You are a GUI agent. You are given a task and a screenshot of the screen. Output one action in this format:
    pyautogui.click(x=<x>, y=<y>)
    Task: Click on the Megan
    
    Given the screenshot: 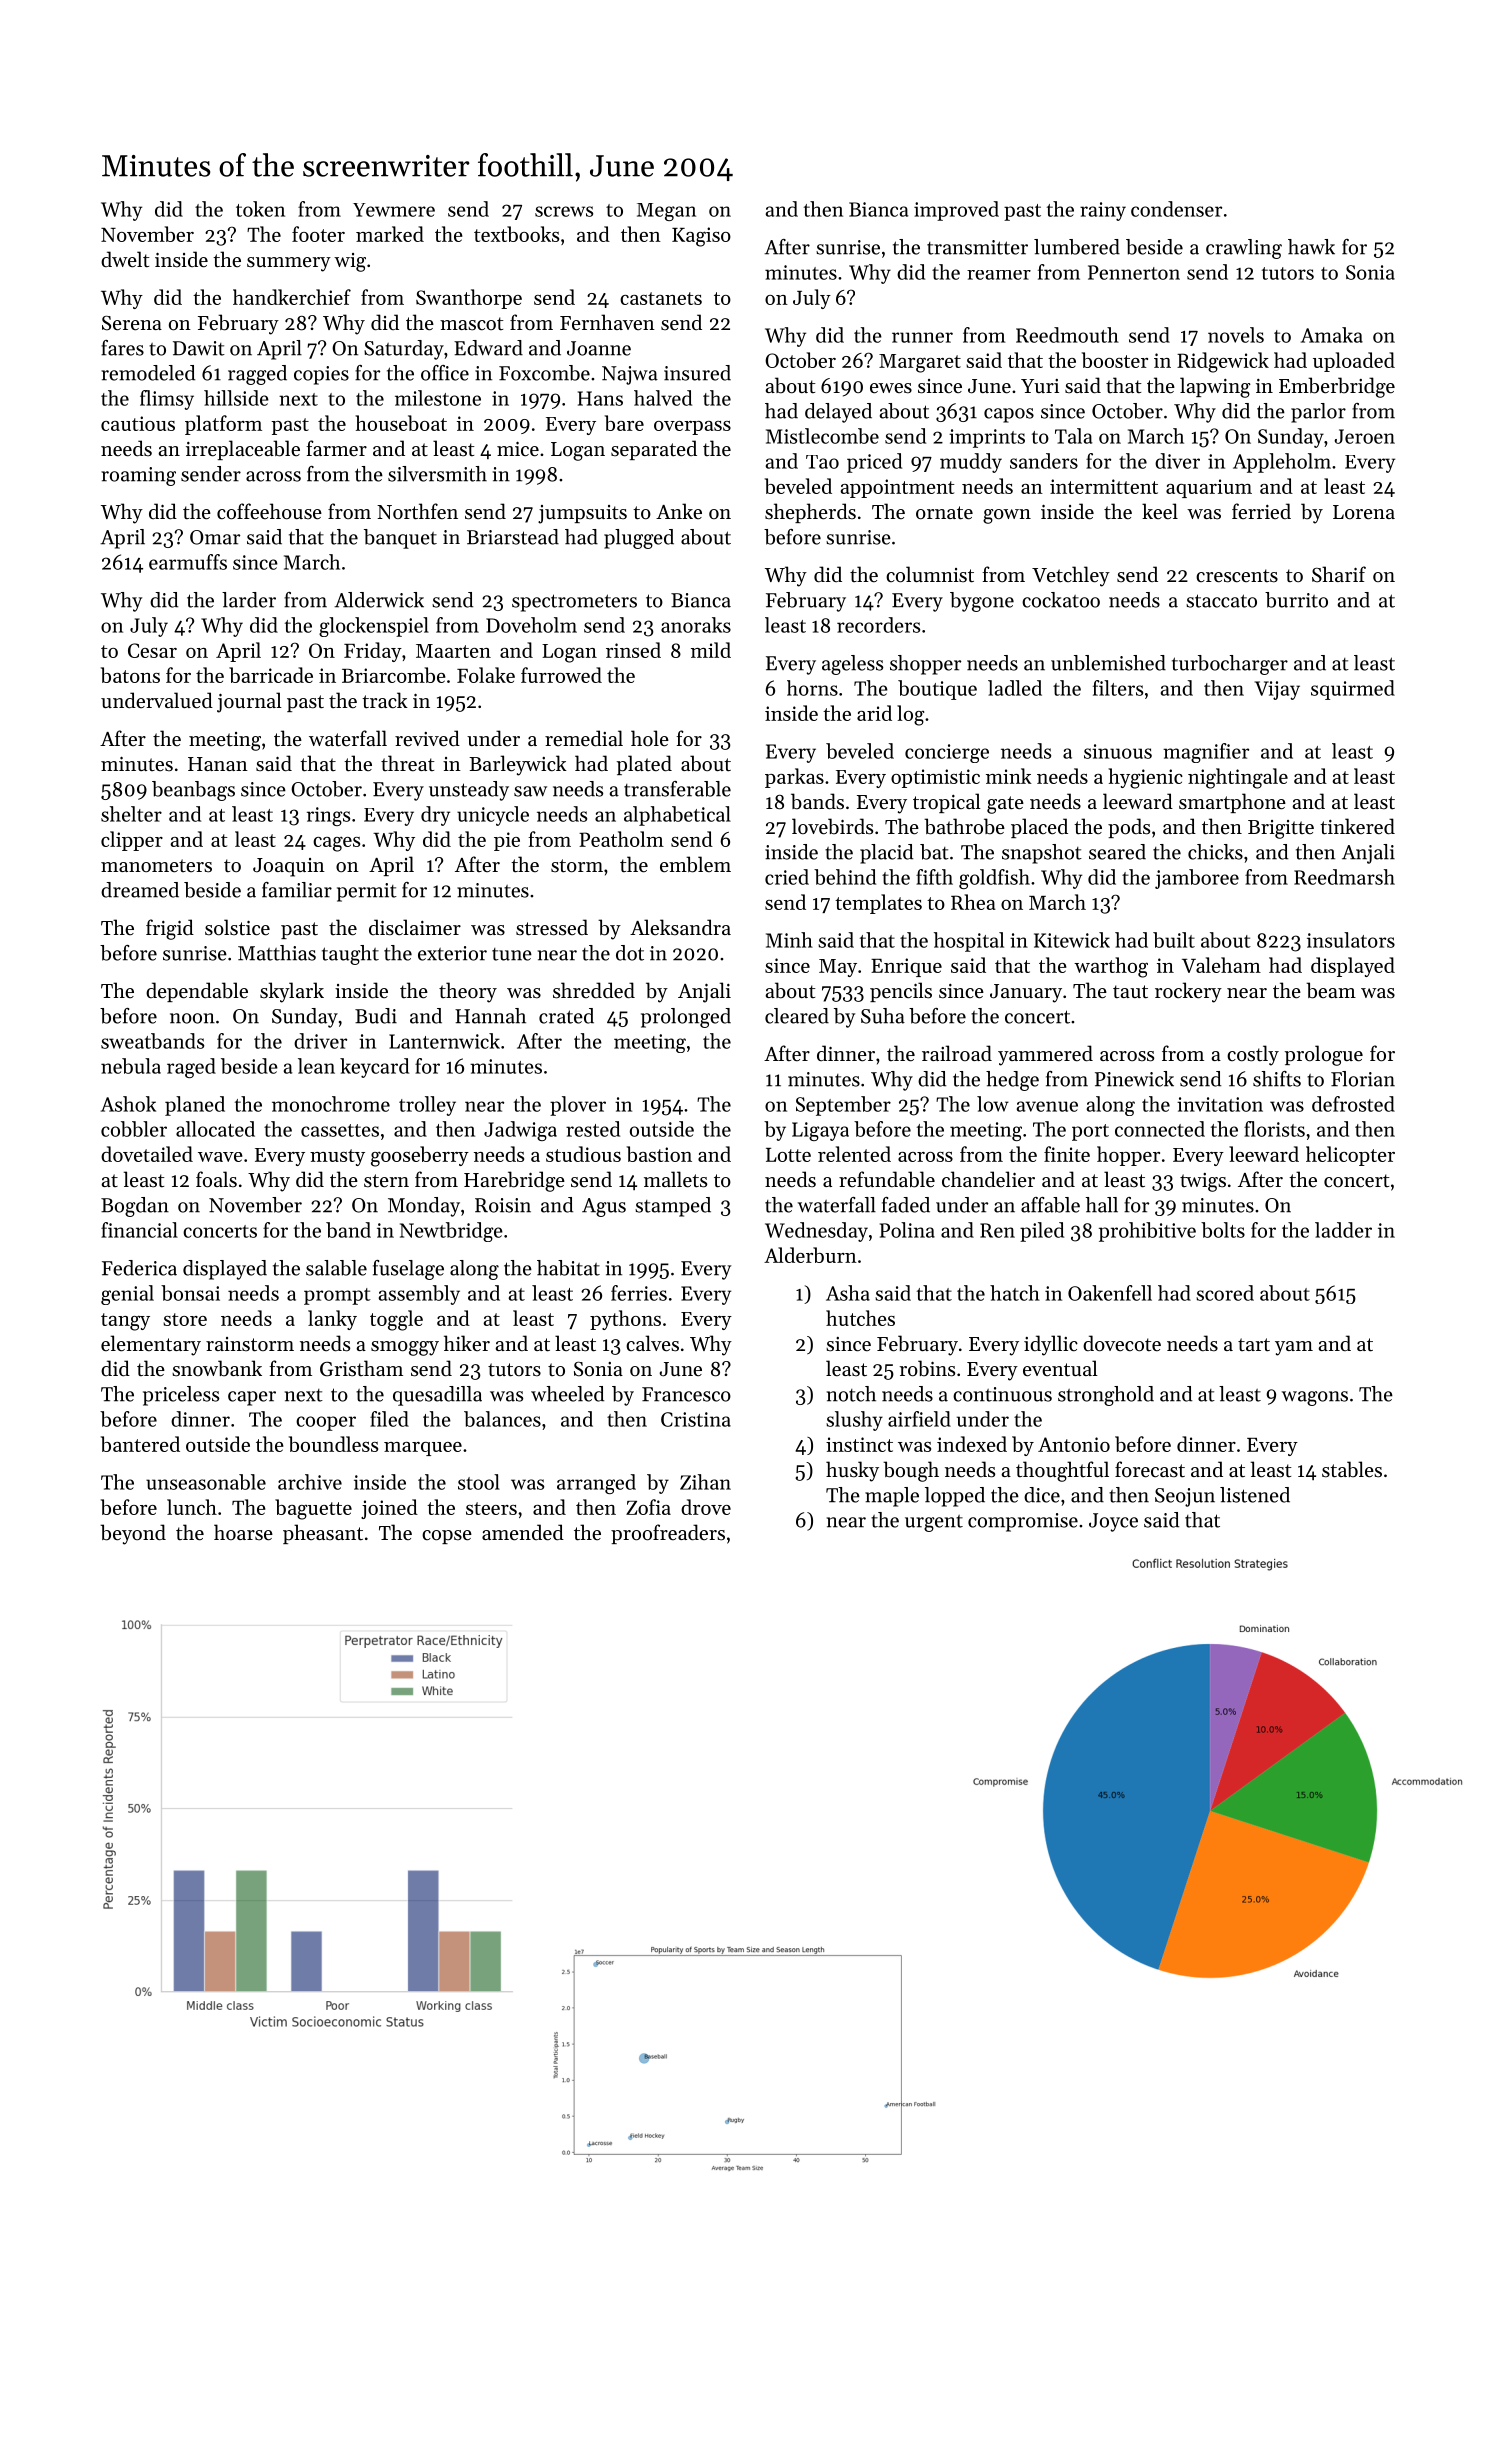 What is the action you would take?
    pyautogui.click(x=666, y=212)
